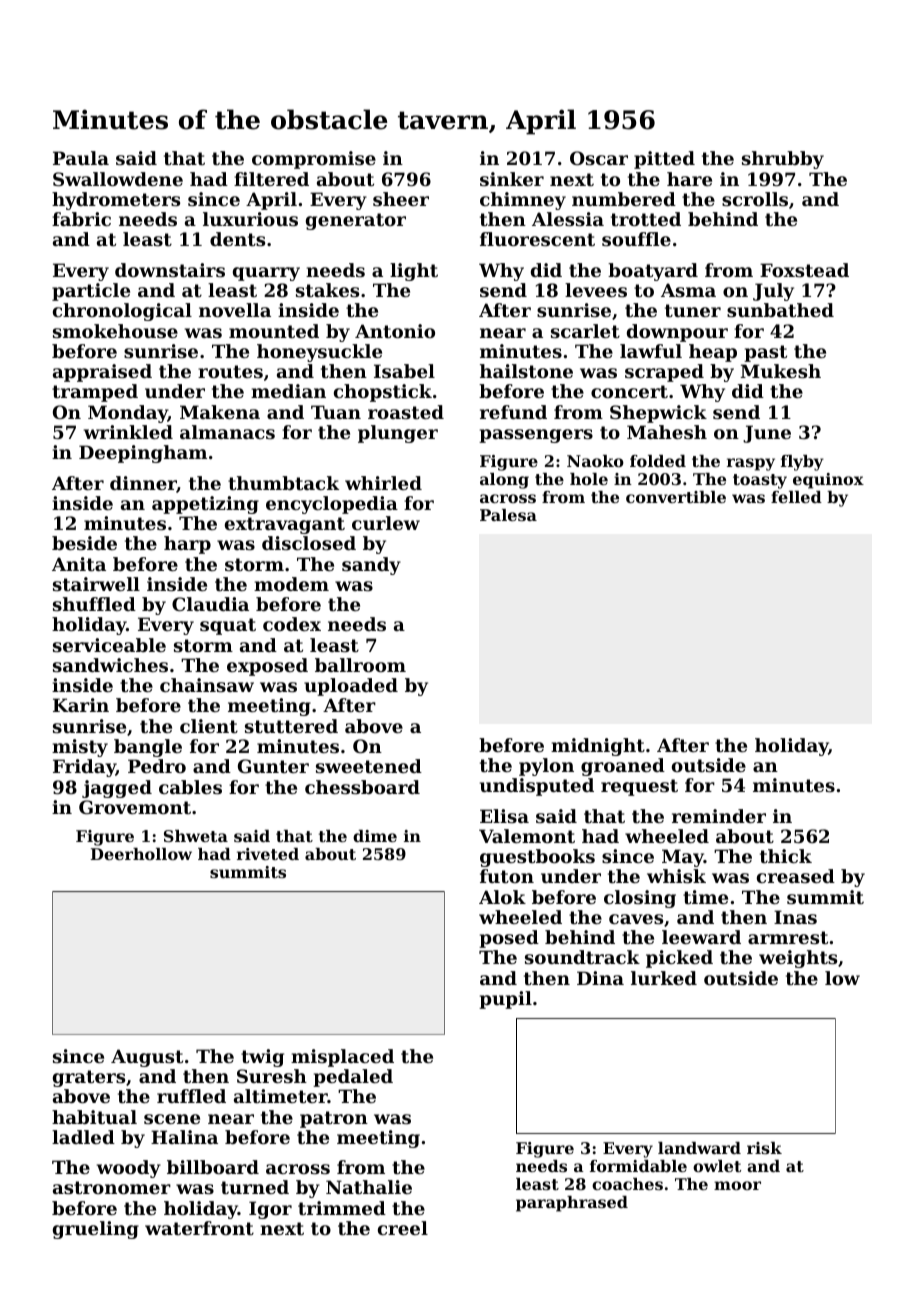  What do you see at coordinates (118, 179) in the image?
I see `Swallowdene` at bounding box center [118, 179].
